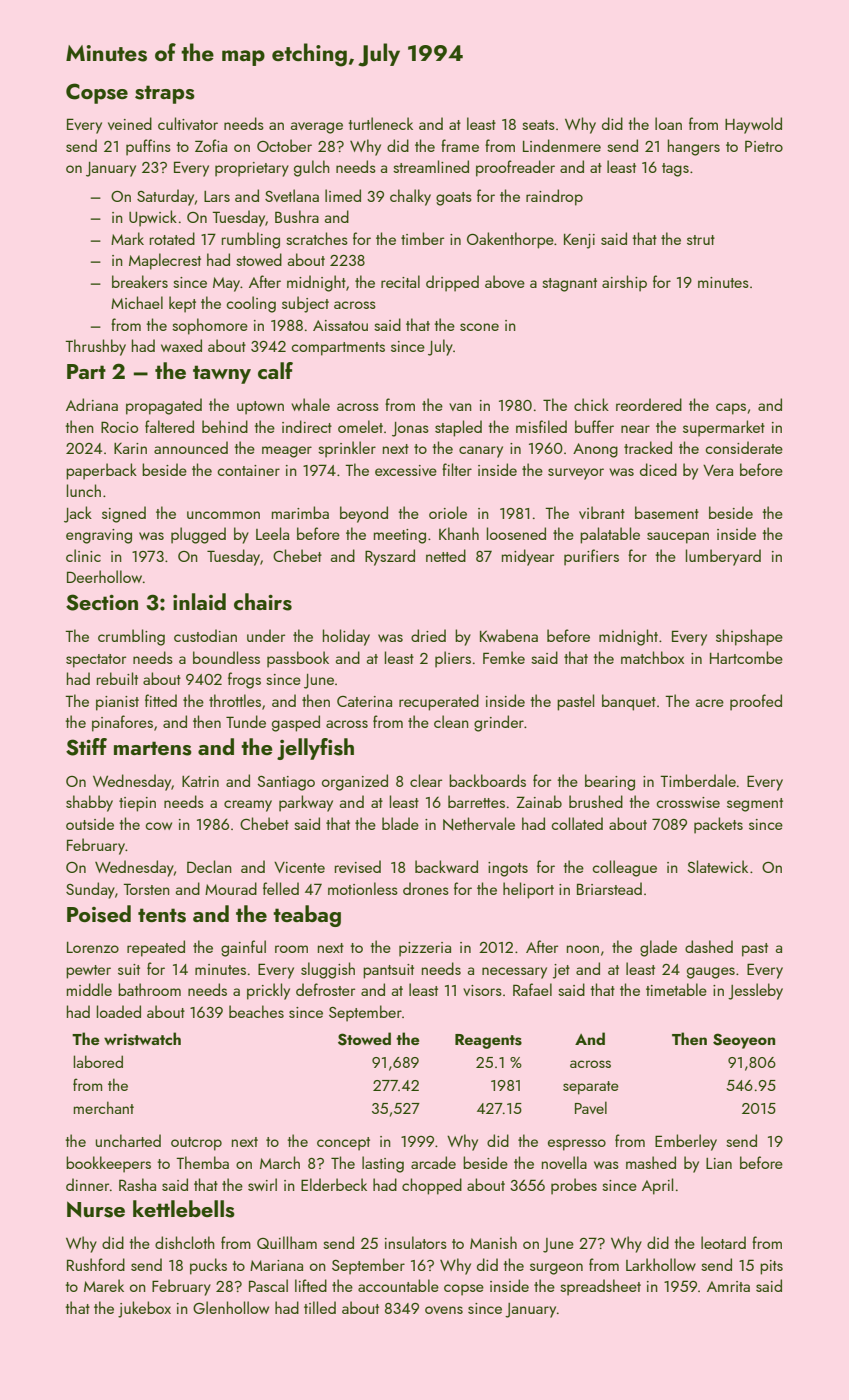 The height and width of the screenshot is (1400, 849). Describe the element at coordinates (96, 1264) in the screenshot. I see `Rushford` at that location.
